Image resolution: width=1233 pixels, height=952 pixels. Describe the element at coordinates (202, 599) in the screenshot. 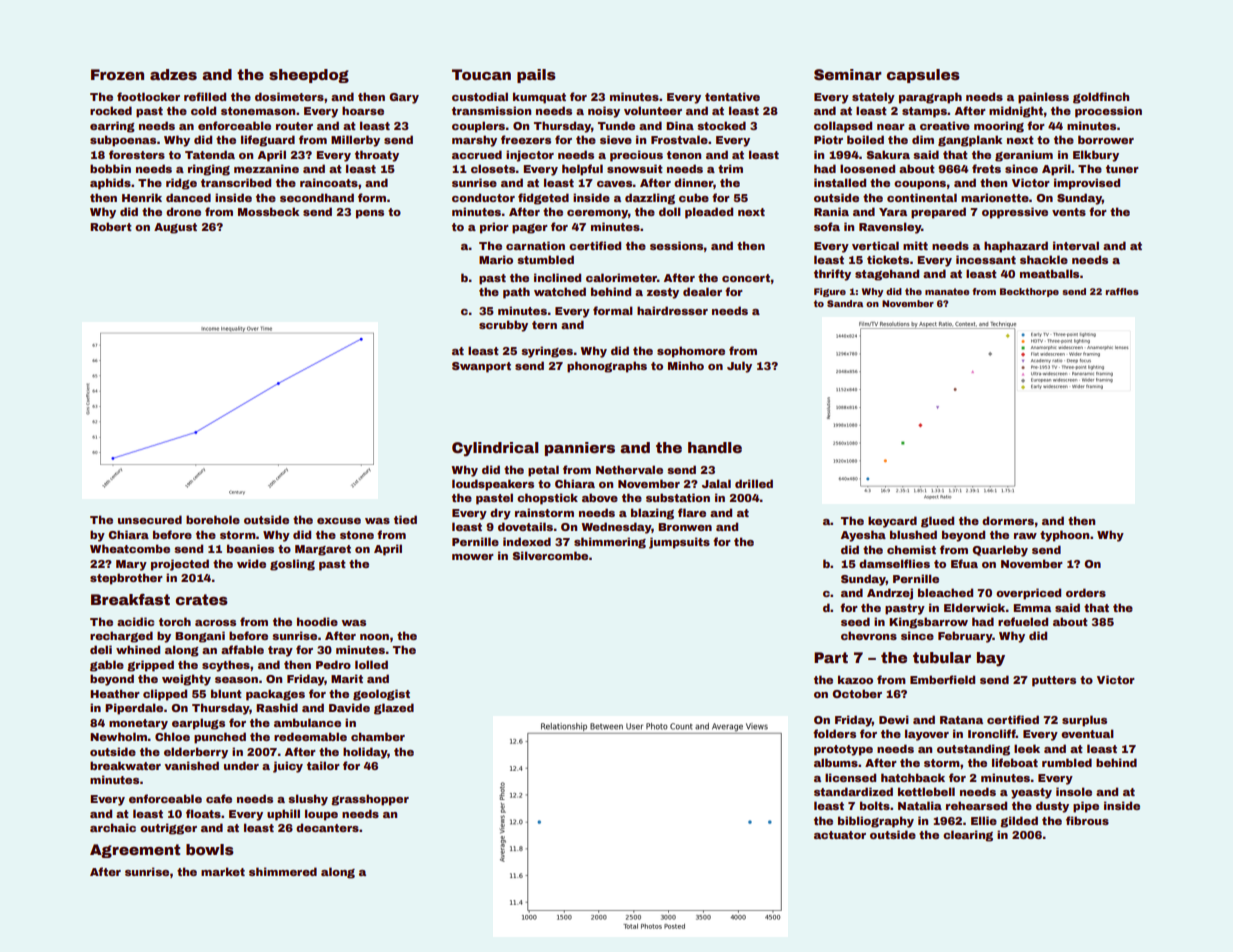

I see `crates` at that location.
